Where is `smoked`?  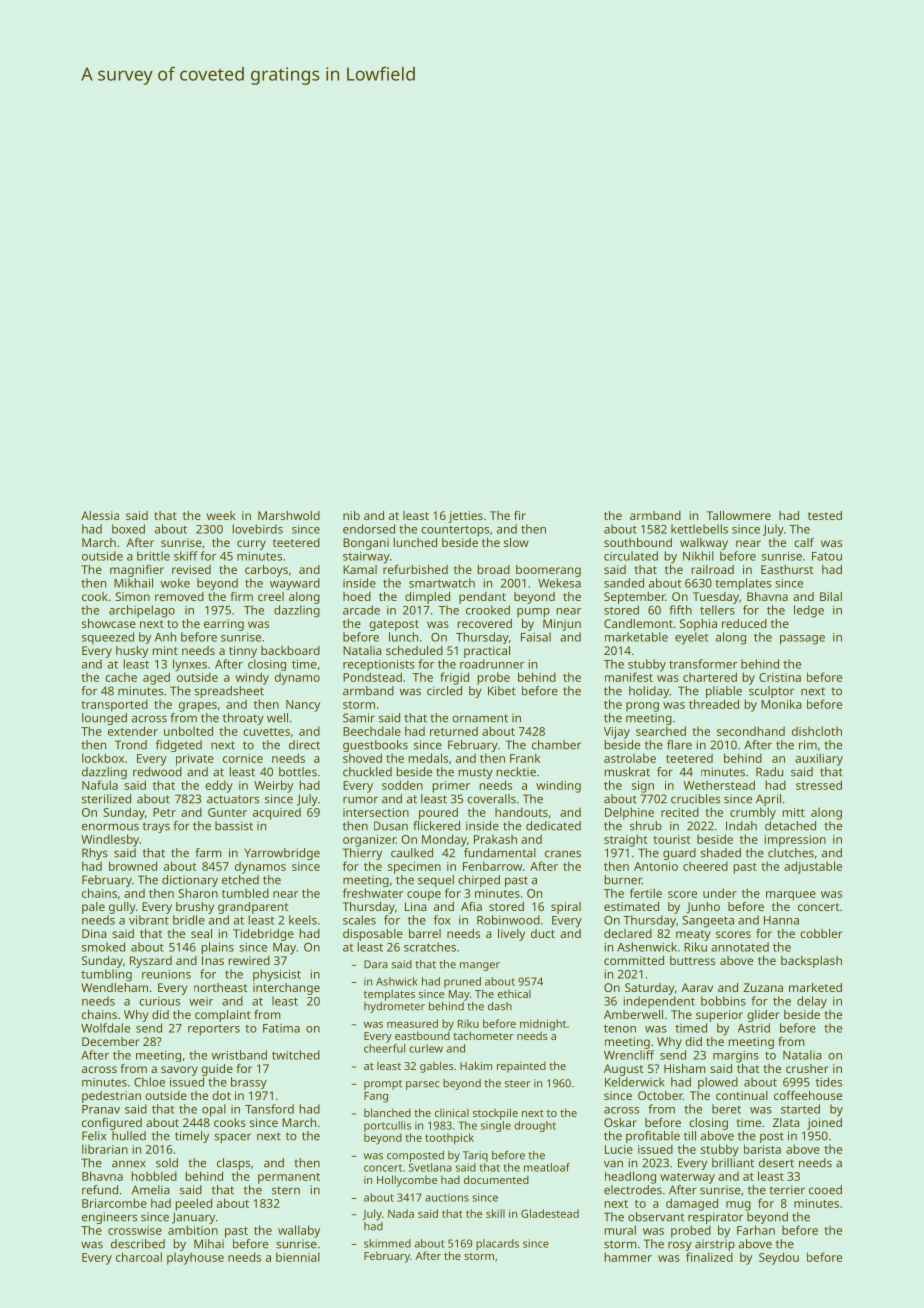
smoked is located at coordinates (103, 947).
